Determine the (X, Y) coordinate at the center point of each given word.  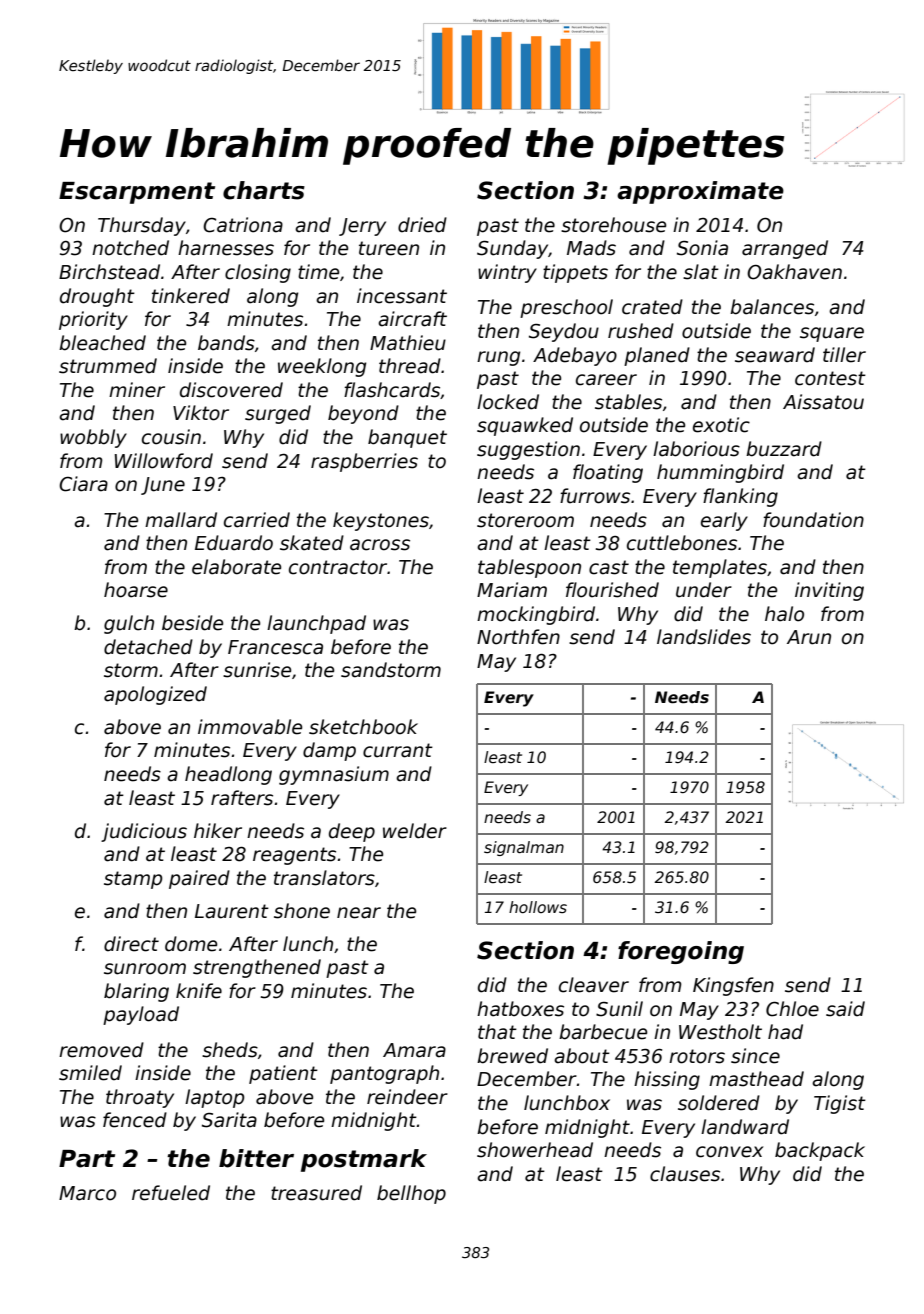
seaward (775, 355)
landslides (704, 637)
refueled (171, 1193)
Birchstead (109, 272)
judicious (144, 832)
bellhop (411, 1194)
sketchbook (363, 727)
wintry (507, 273)
